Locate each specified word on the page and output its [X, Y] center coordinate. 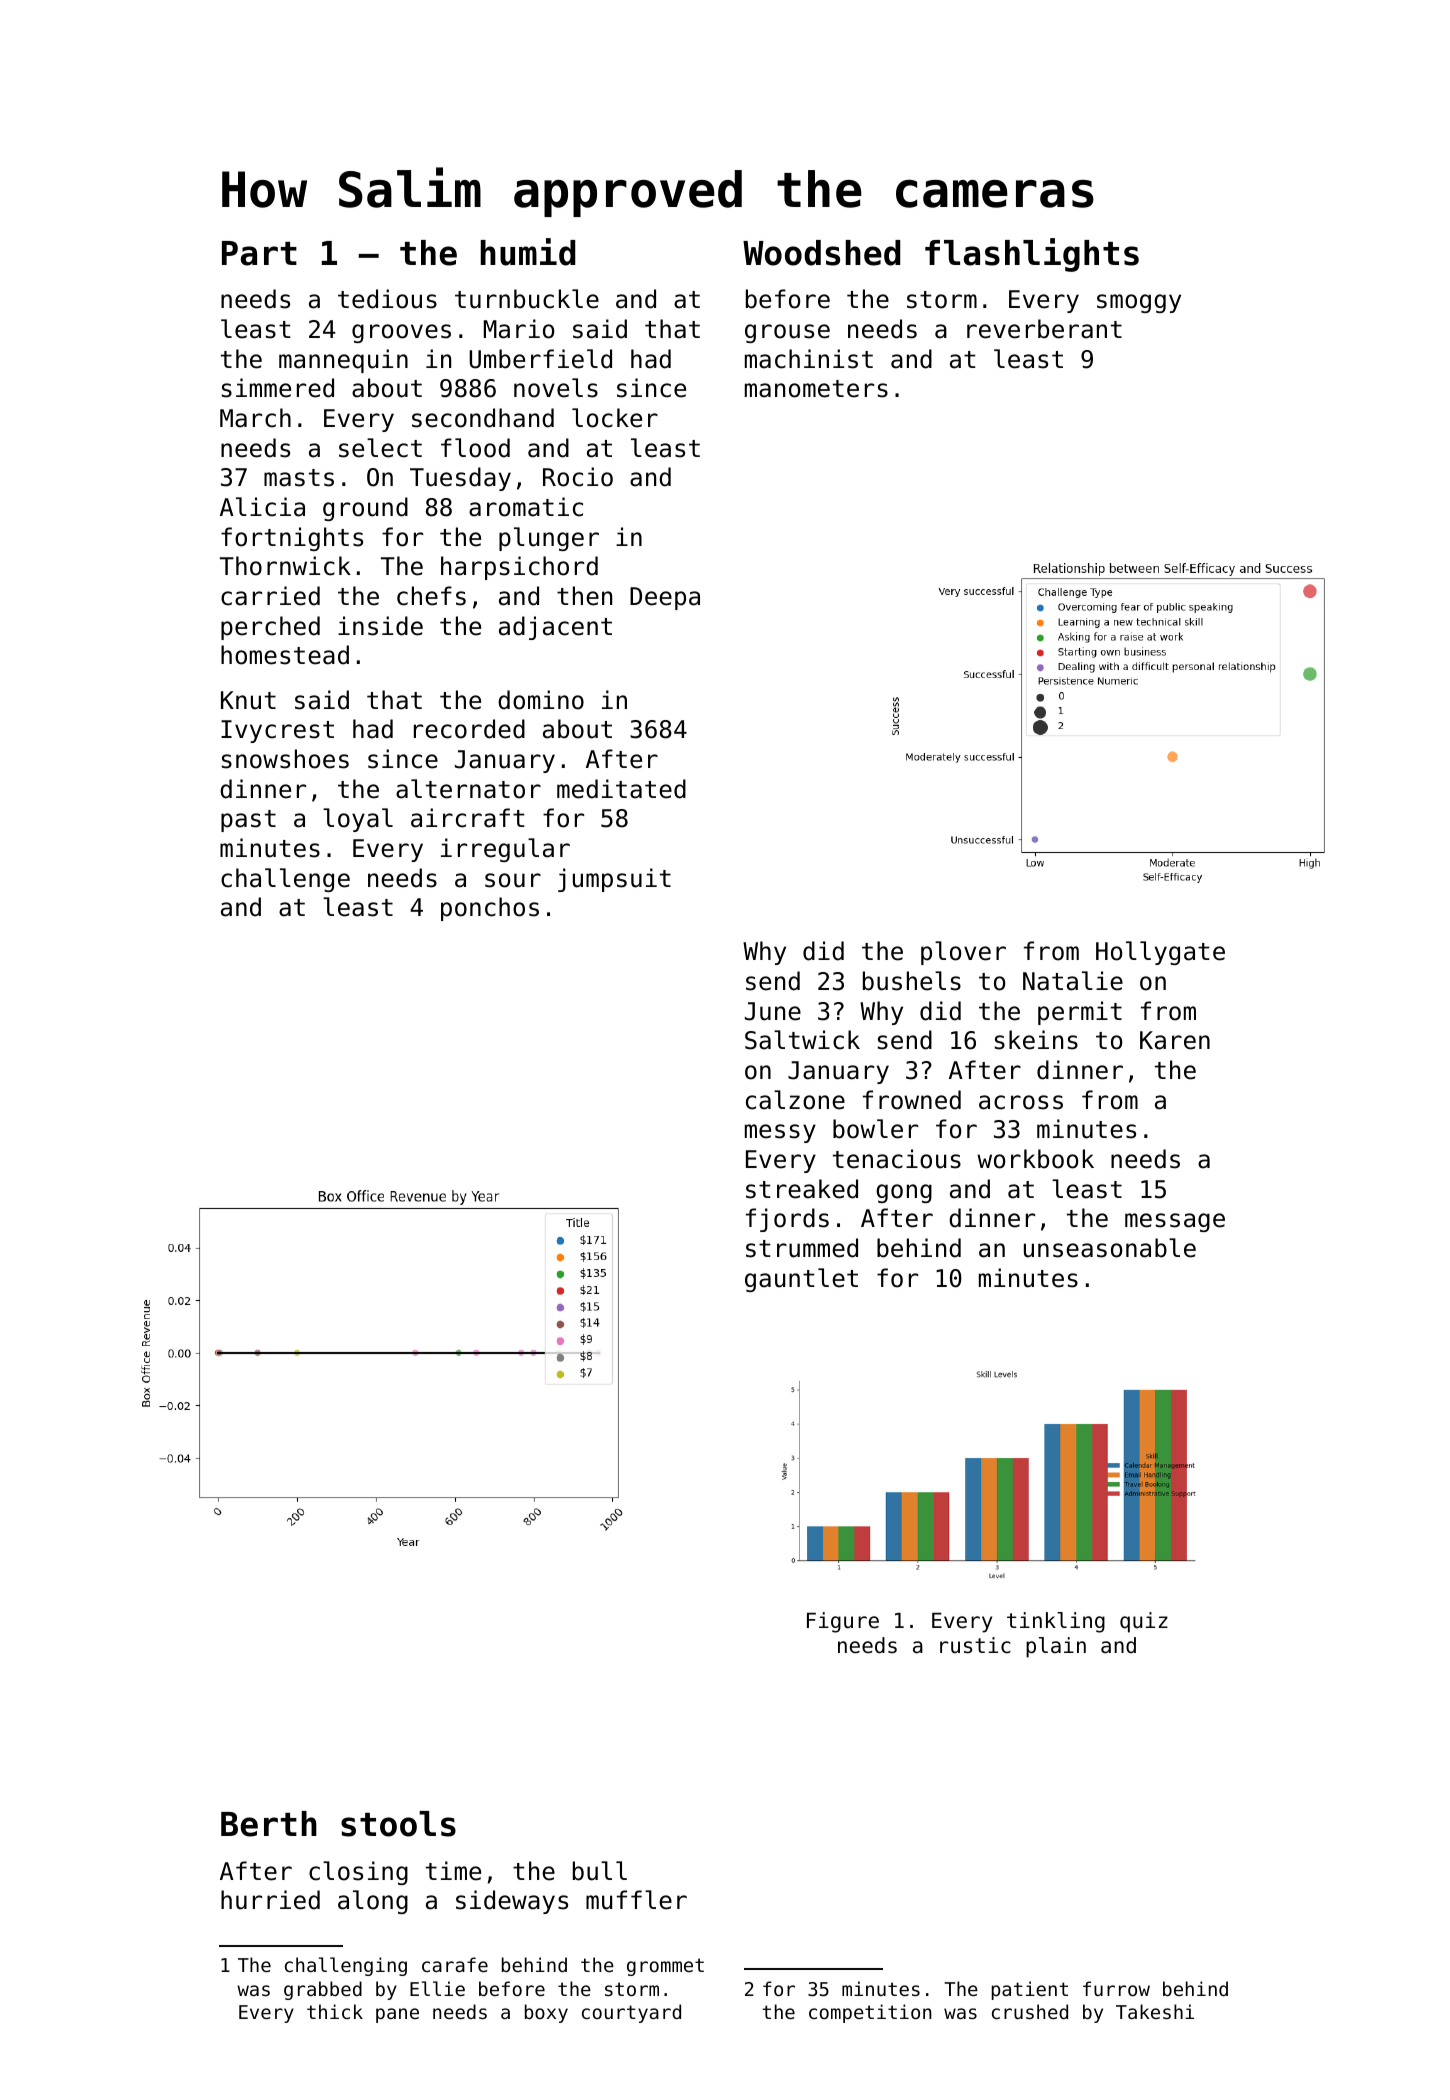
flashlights [1032, 255]
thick [335, 2011]
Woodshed [821, 253]
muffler [636, 1900]
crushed [1030, 2011]
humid [528, 252]
